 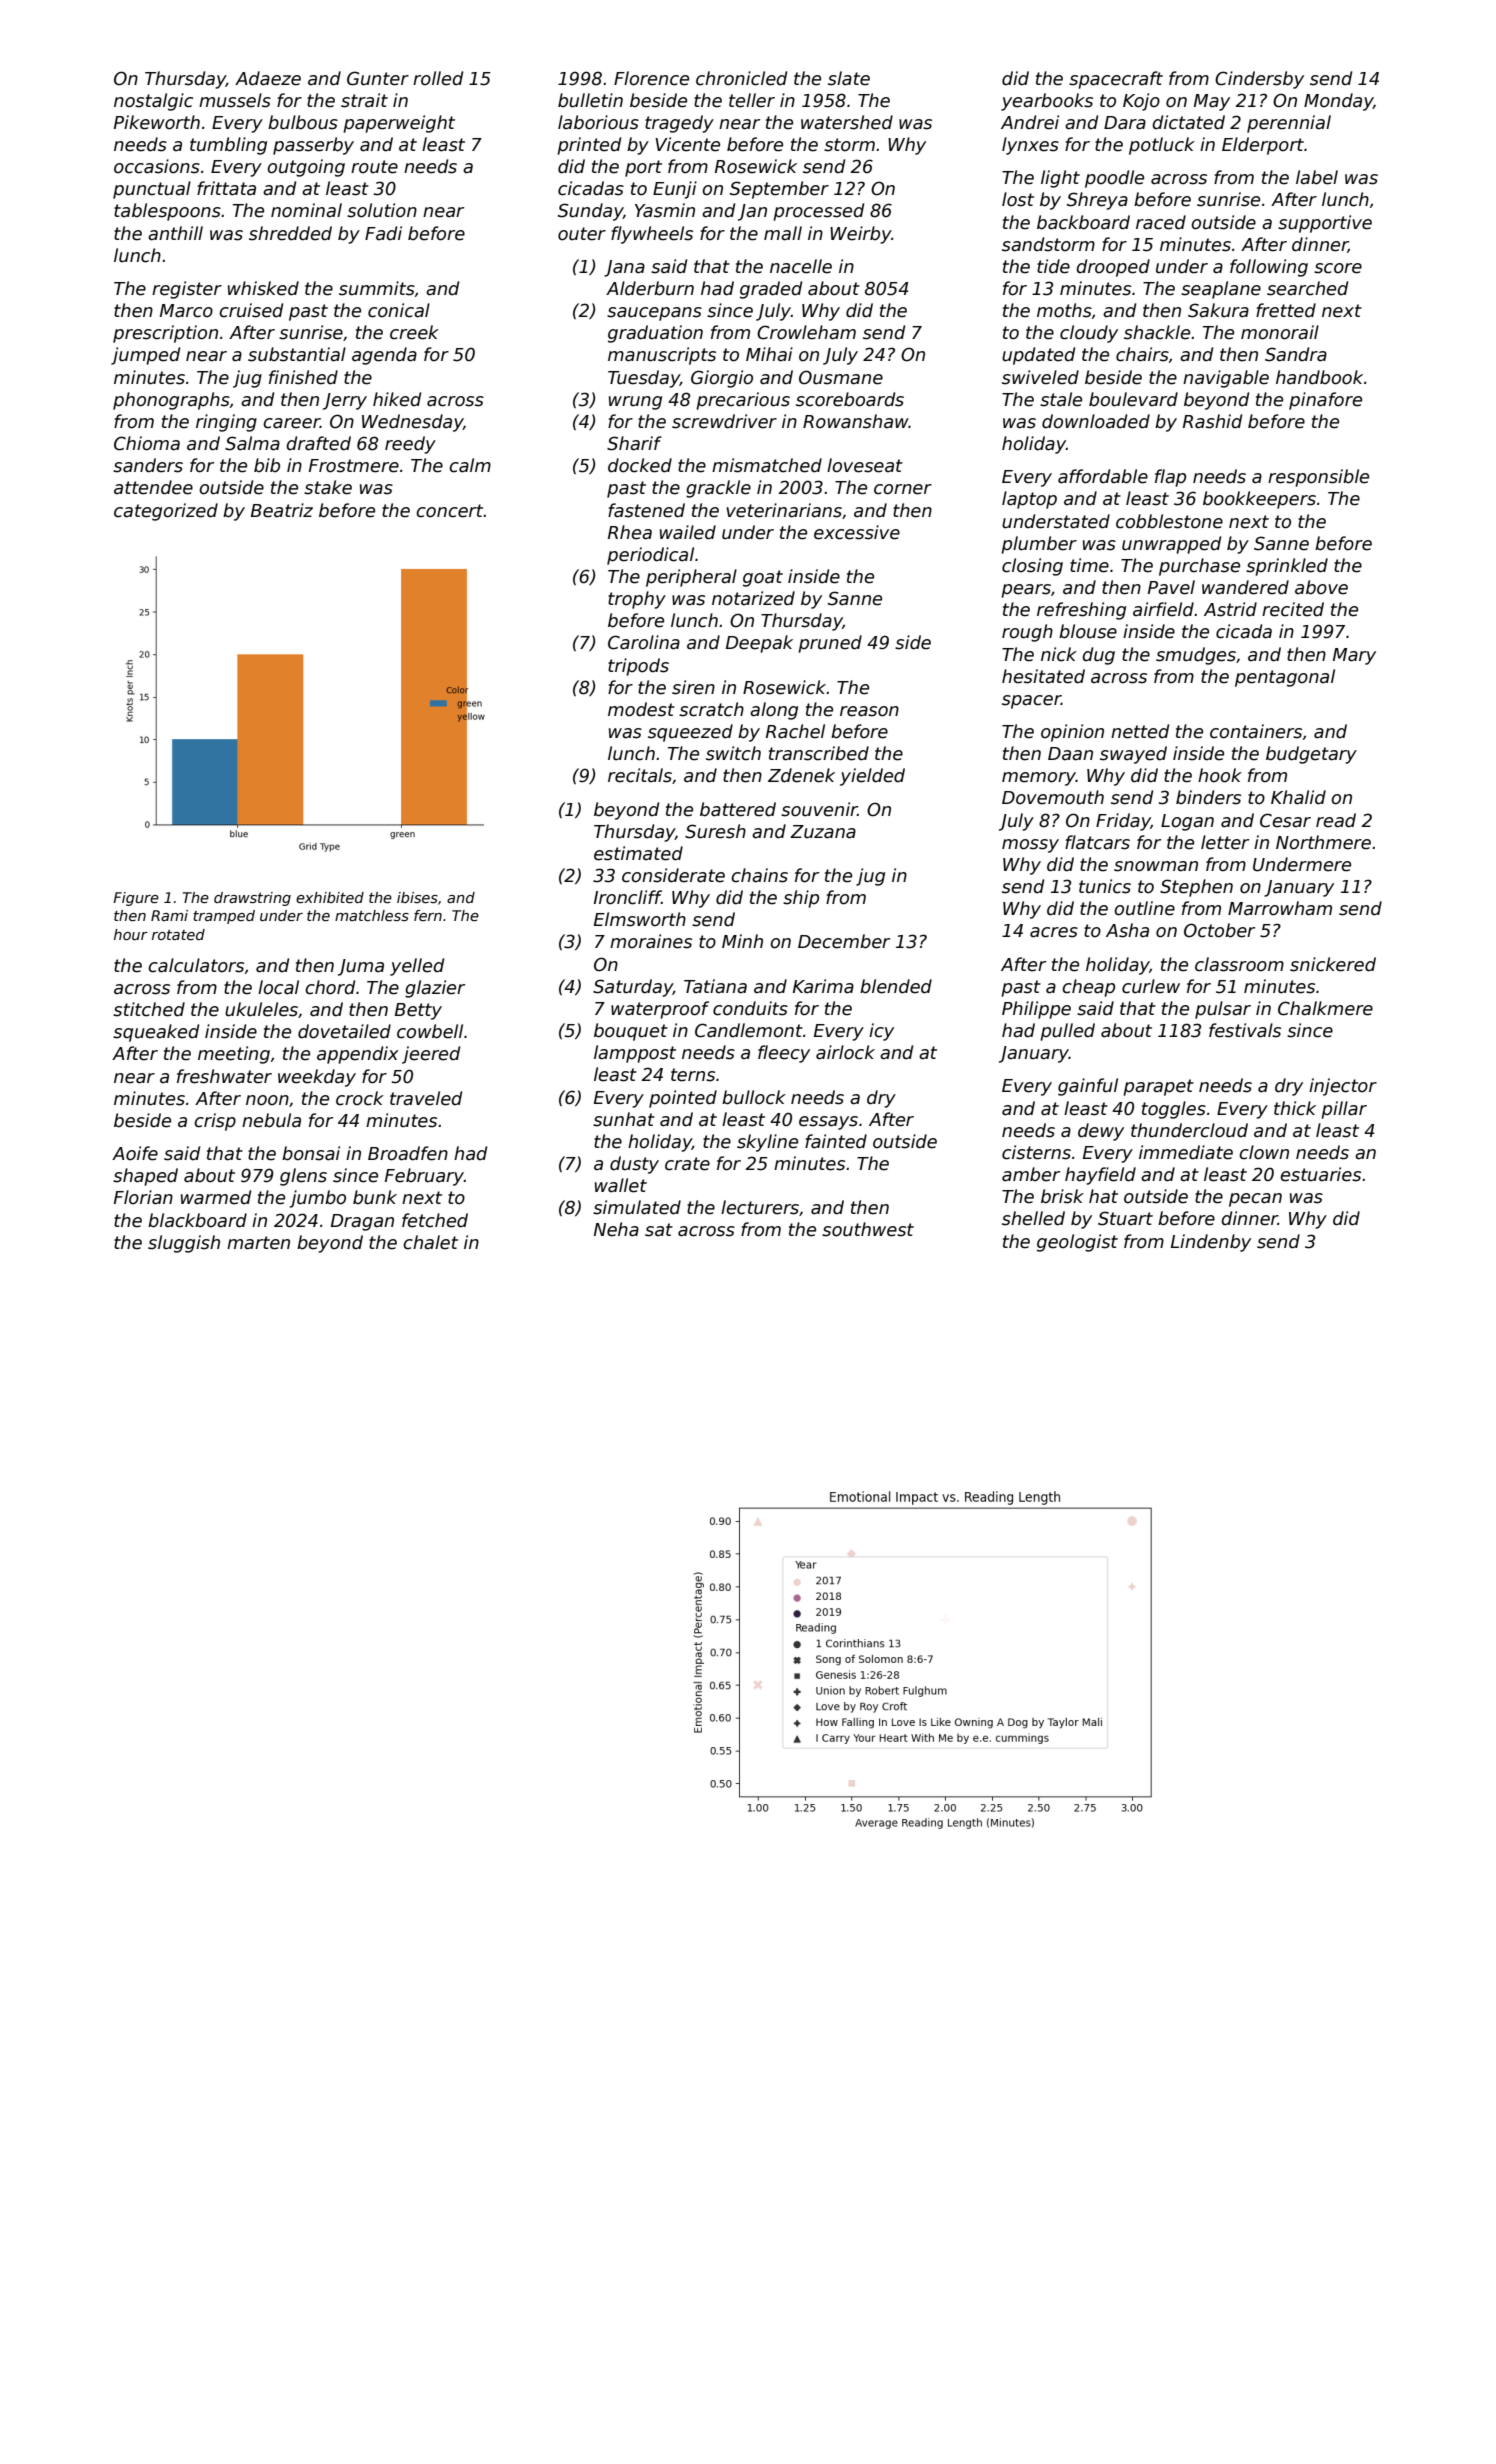 What do you see at coordinates (635, 1054) in the screenshot?
I see `lamppost` at bounding box center [635, 1054].
